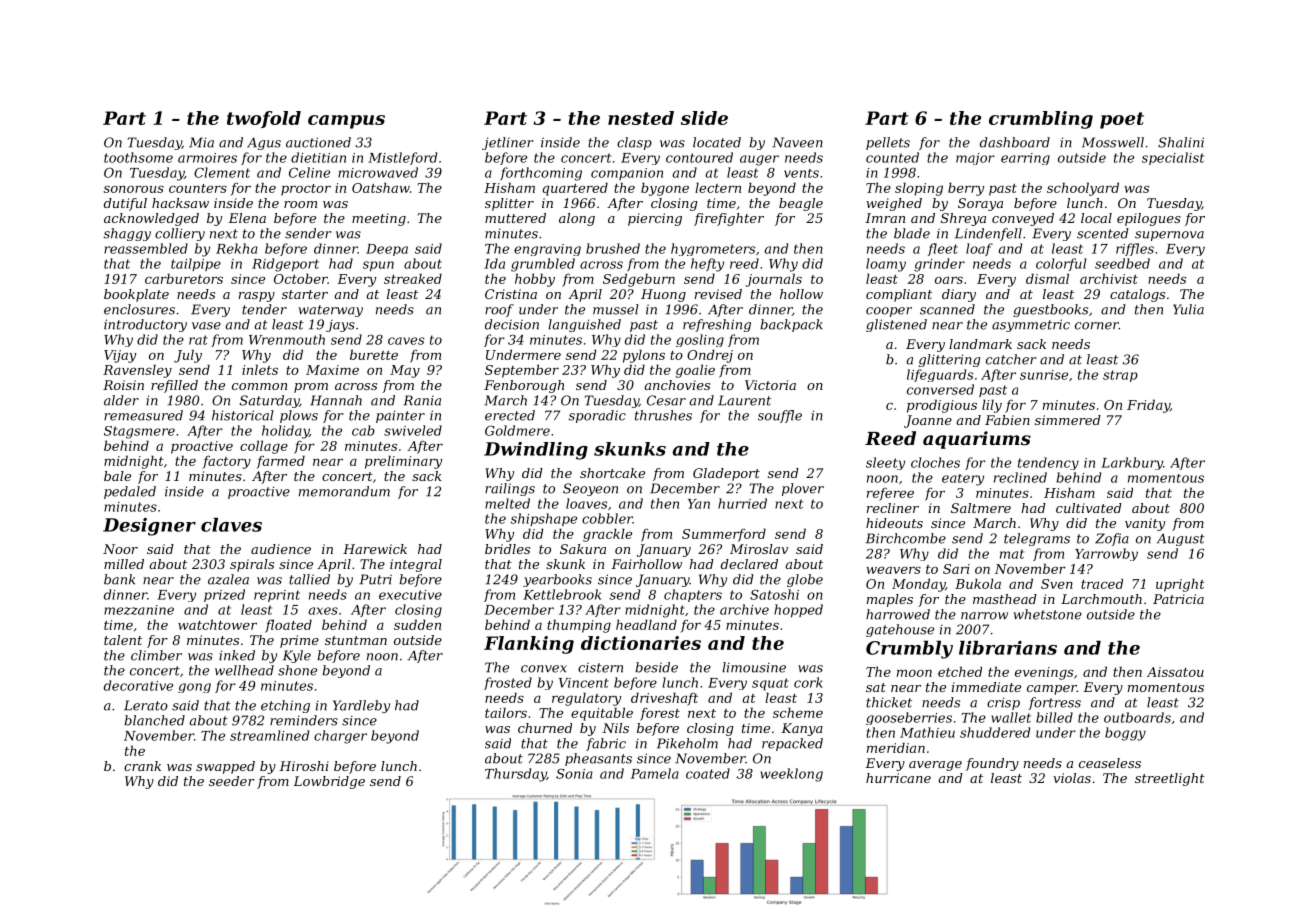  I want to click on located, so click(717, 142).
